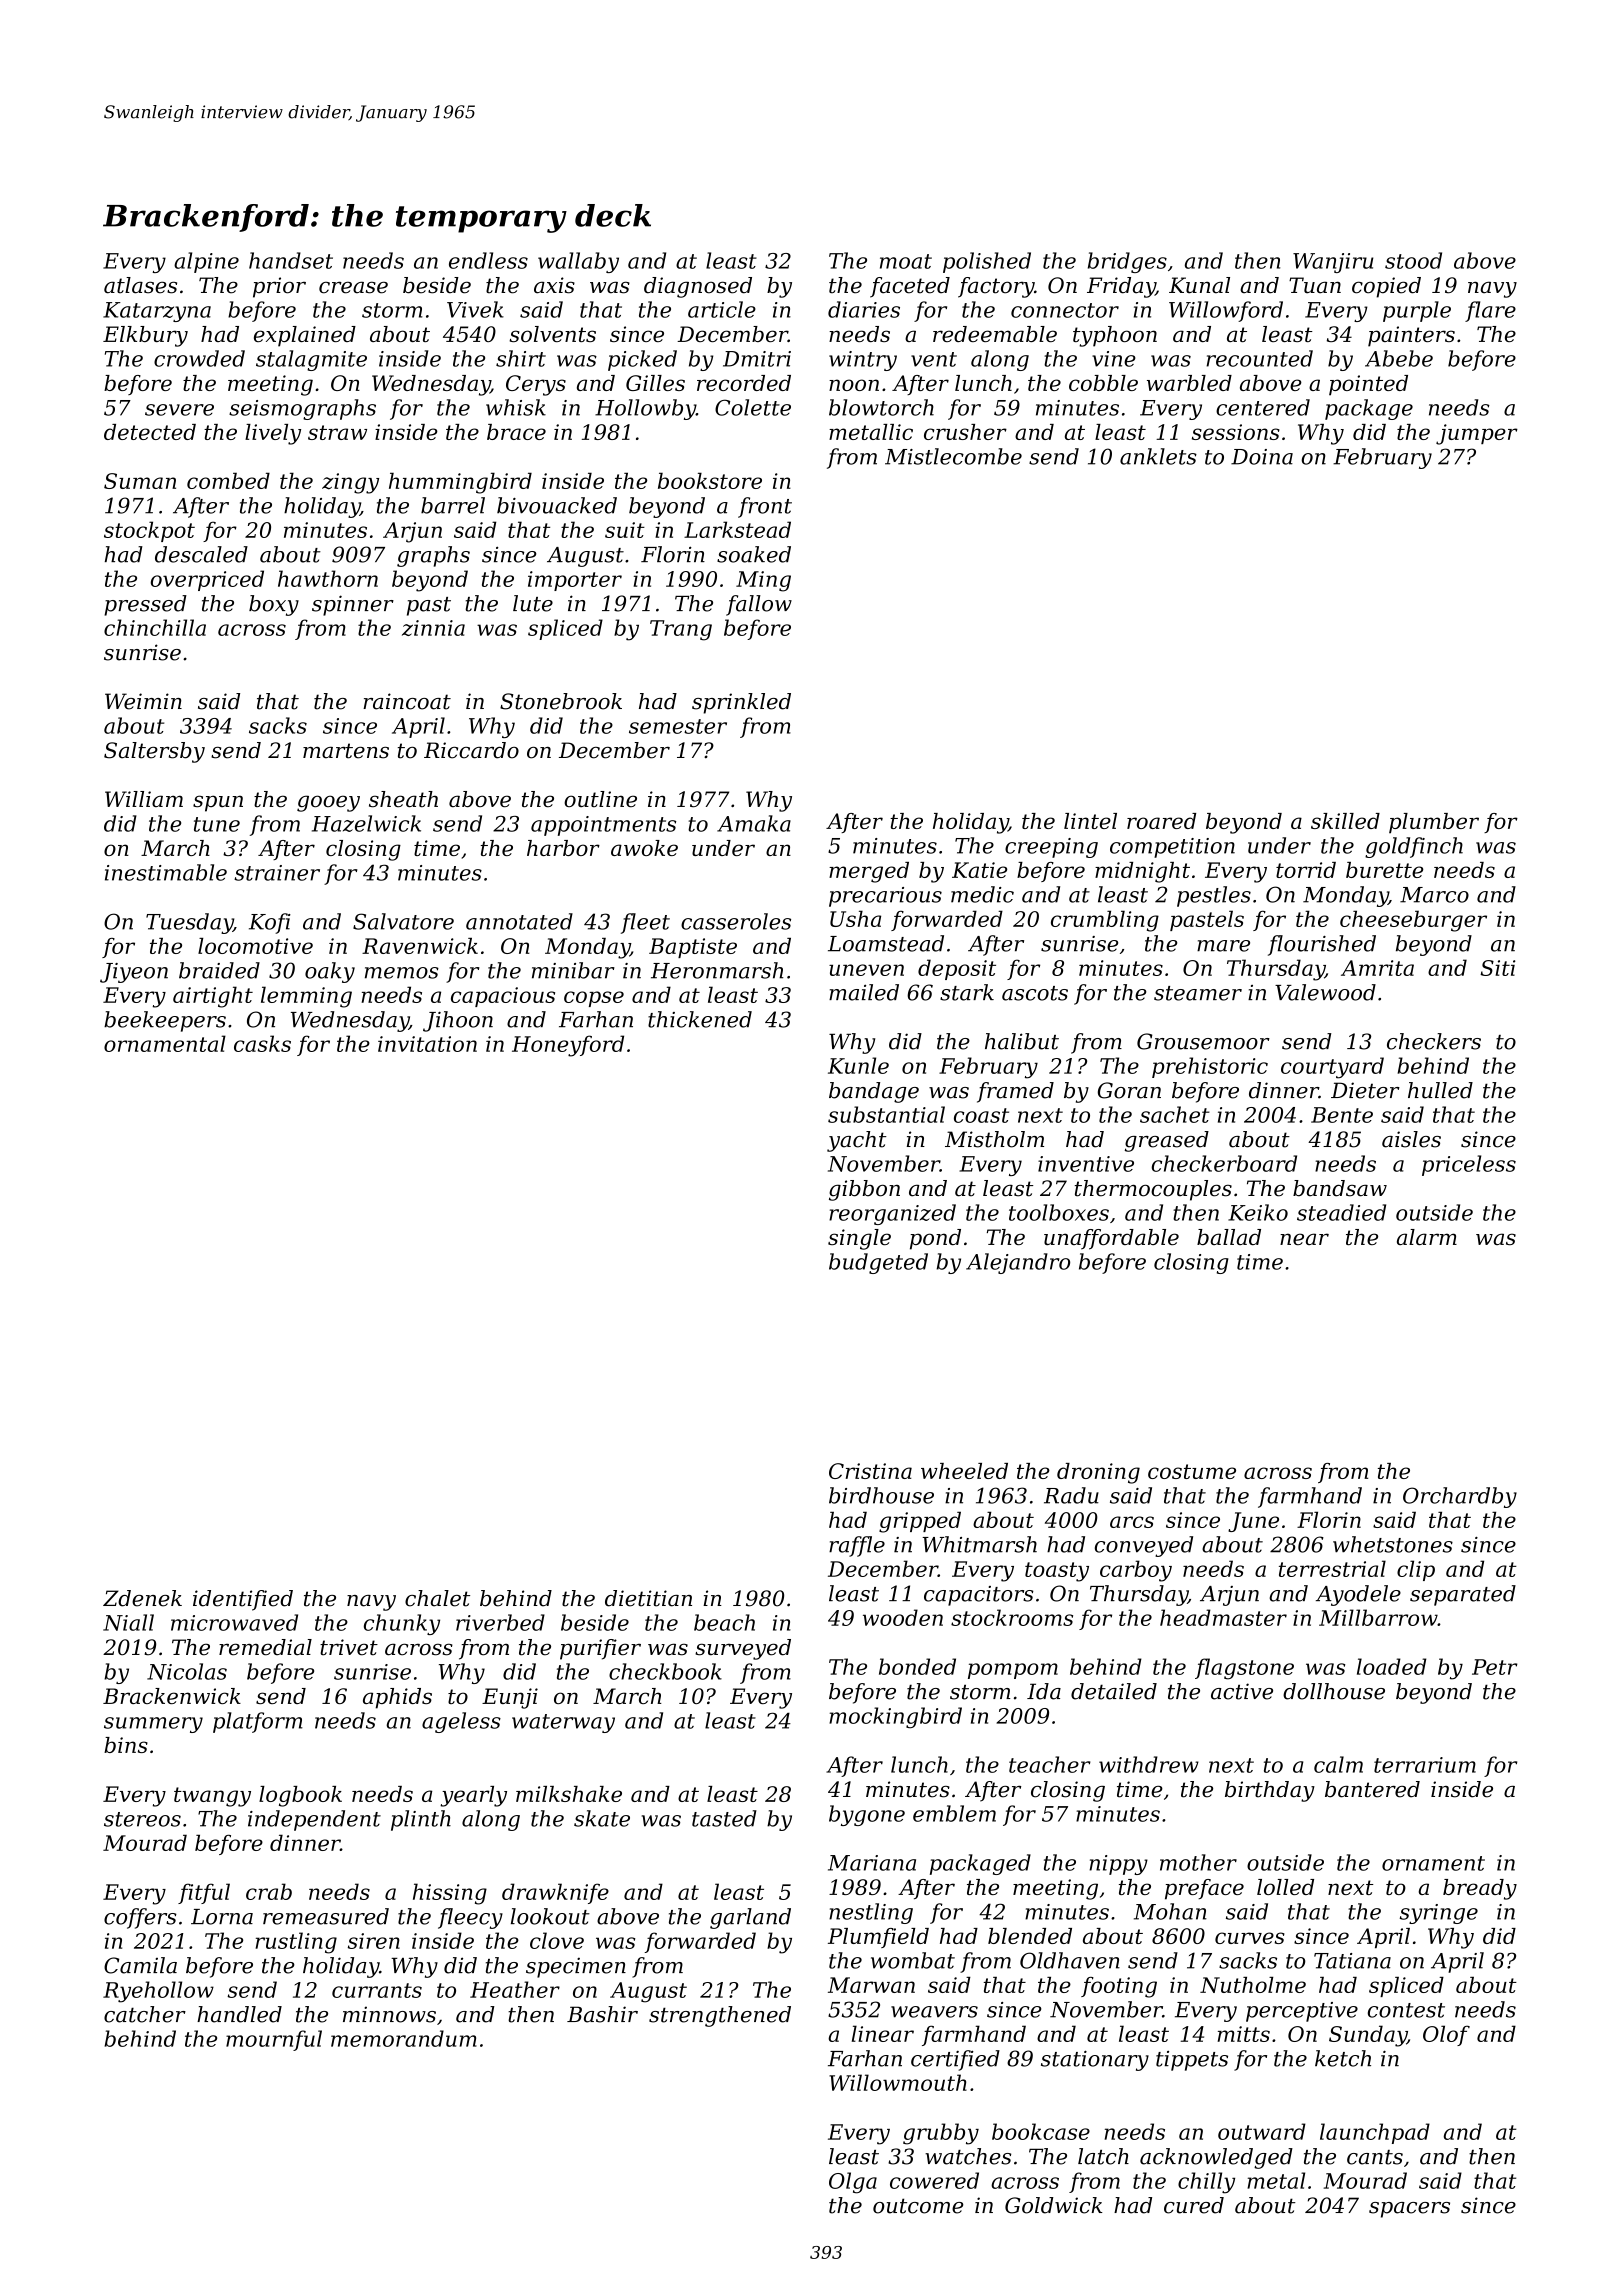 The image size is (1620, 2292). What do you see at coordinates (935, 1239) in the screenshot?
I see `pond` at bounding box center [935, 1239].
